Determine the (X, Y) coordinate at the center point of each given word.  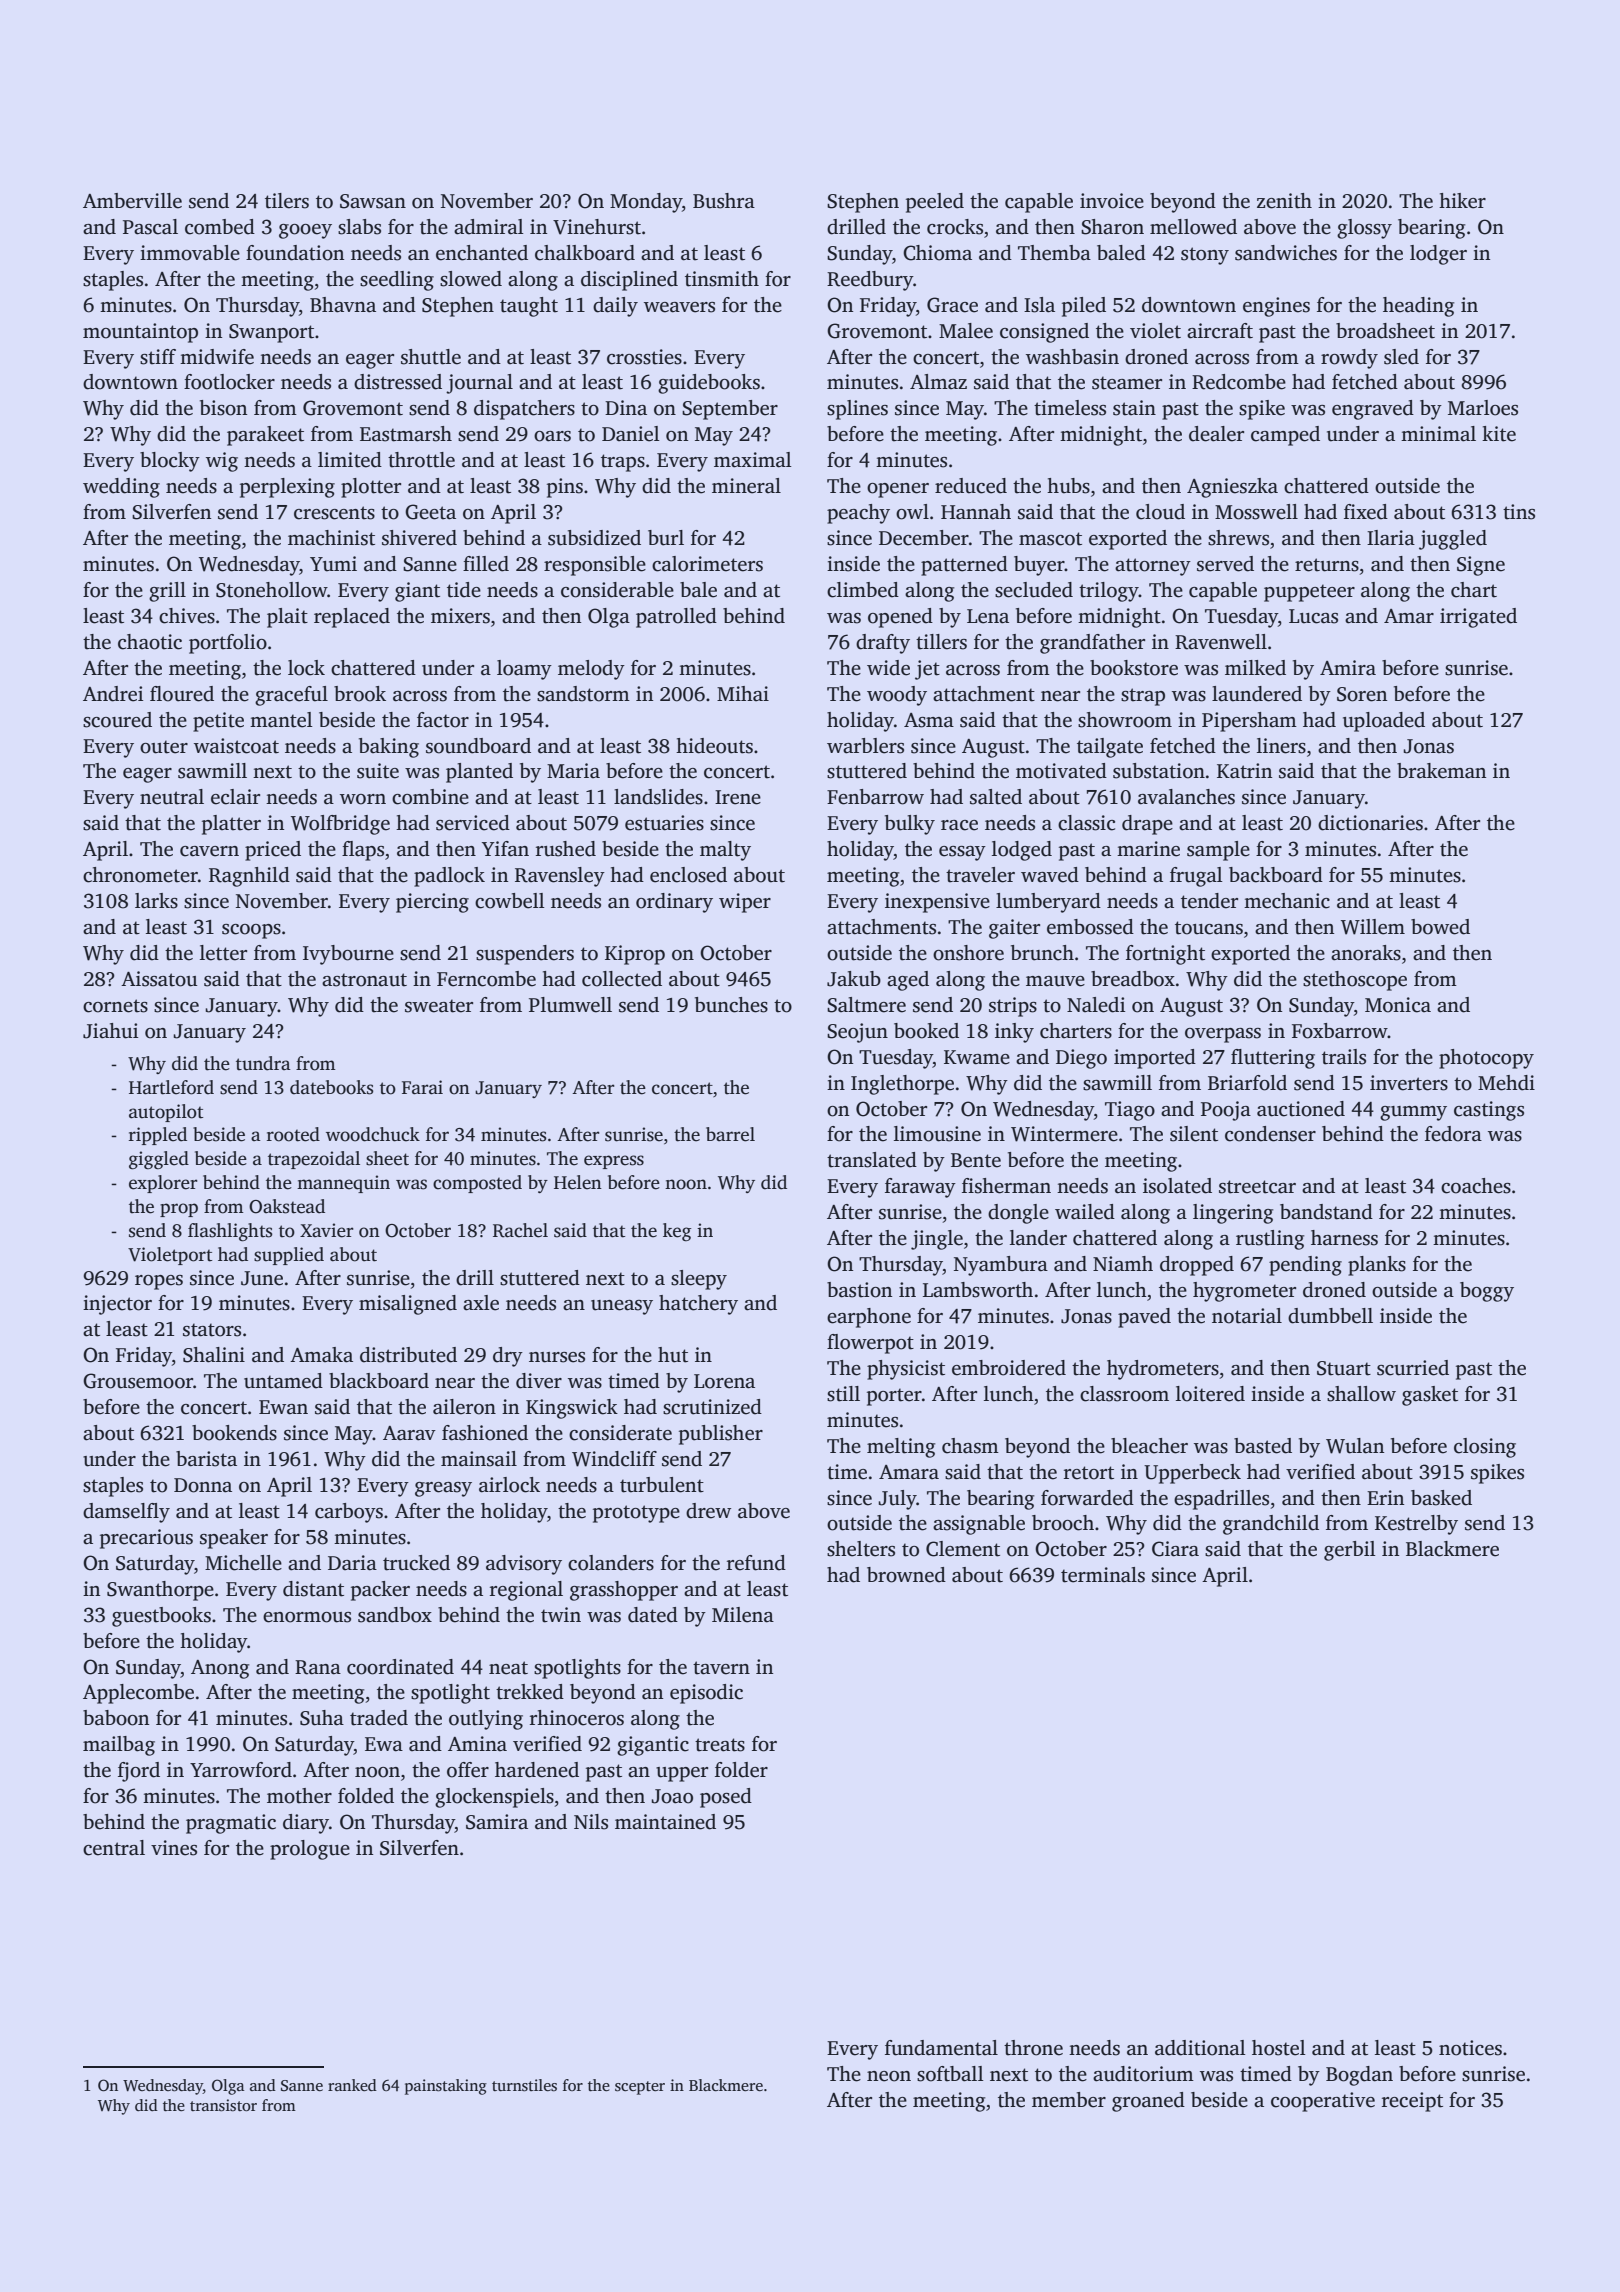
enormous (307, 1617)
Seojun (857, 1033)
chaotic (150, 642)
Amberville (132, 201)
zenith (1284, 201)
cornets (115, 1006)
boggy (1487, 1292)
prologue (310, 1850)
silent (1194, 1134)
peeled (935, 203)
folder (741, 1770)
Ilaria (1391, 538)
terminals (1103, 1575)
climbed (863, 590)
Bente (976, 1160)
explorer (163, 1184)
